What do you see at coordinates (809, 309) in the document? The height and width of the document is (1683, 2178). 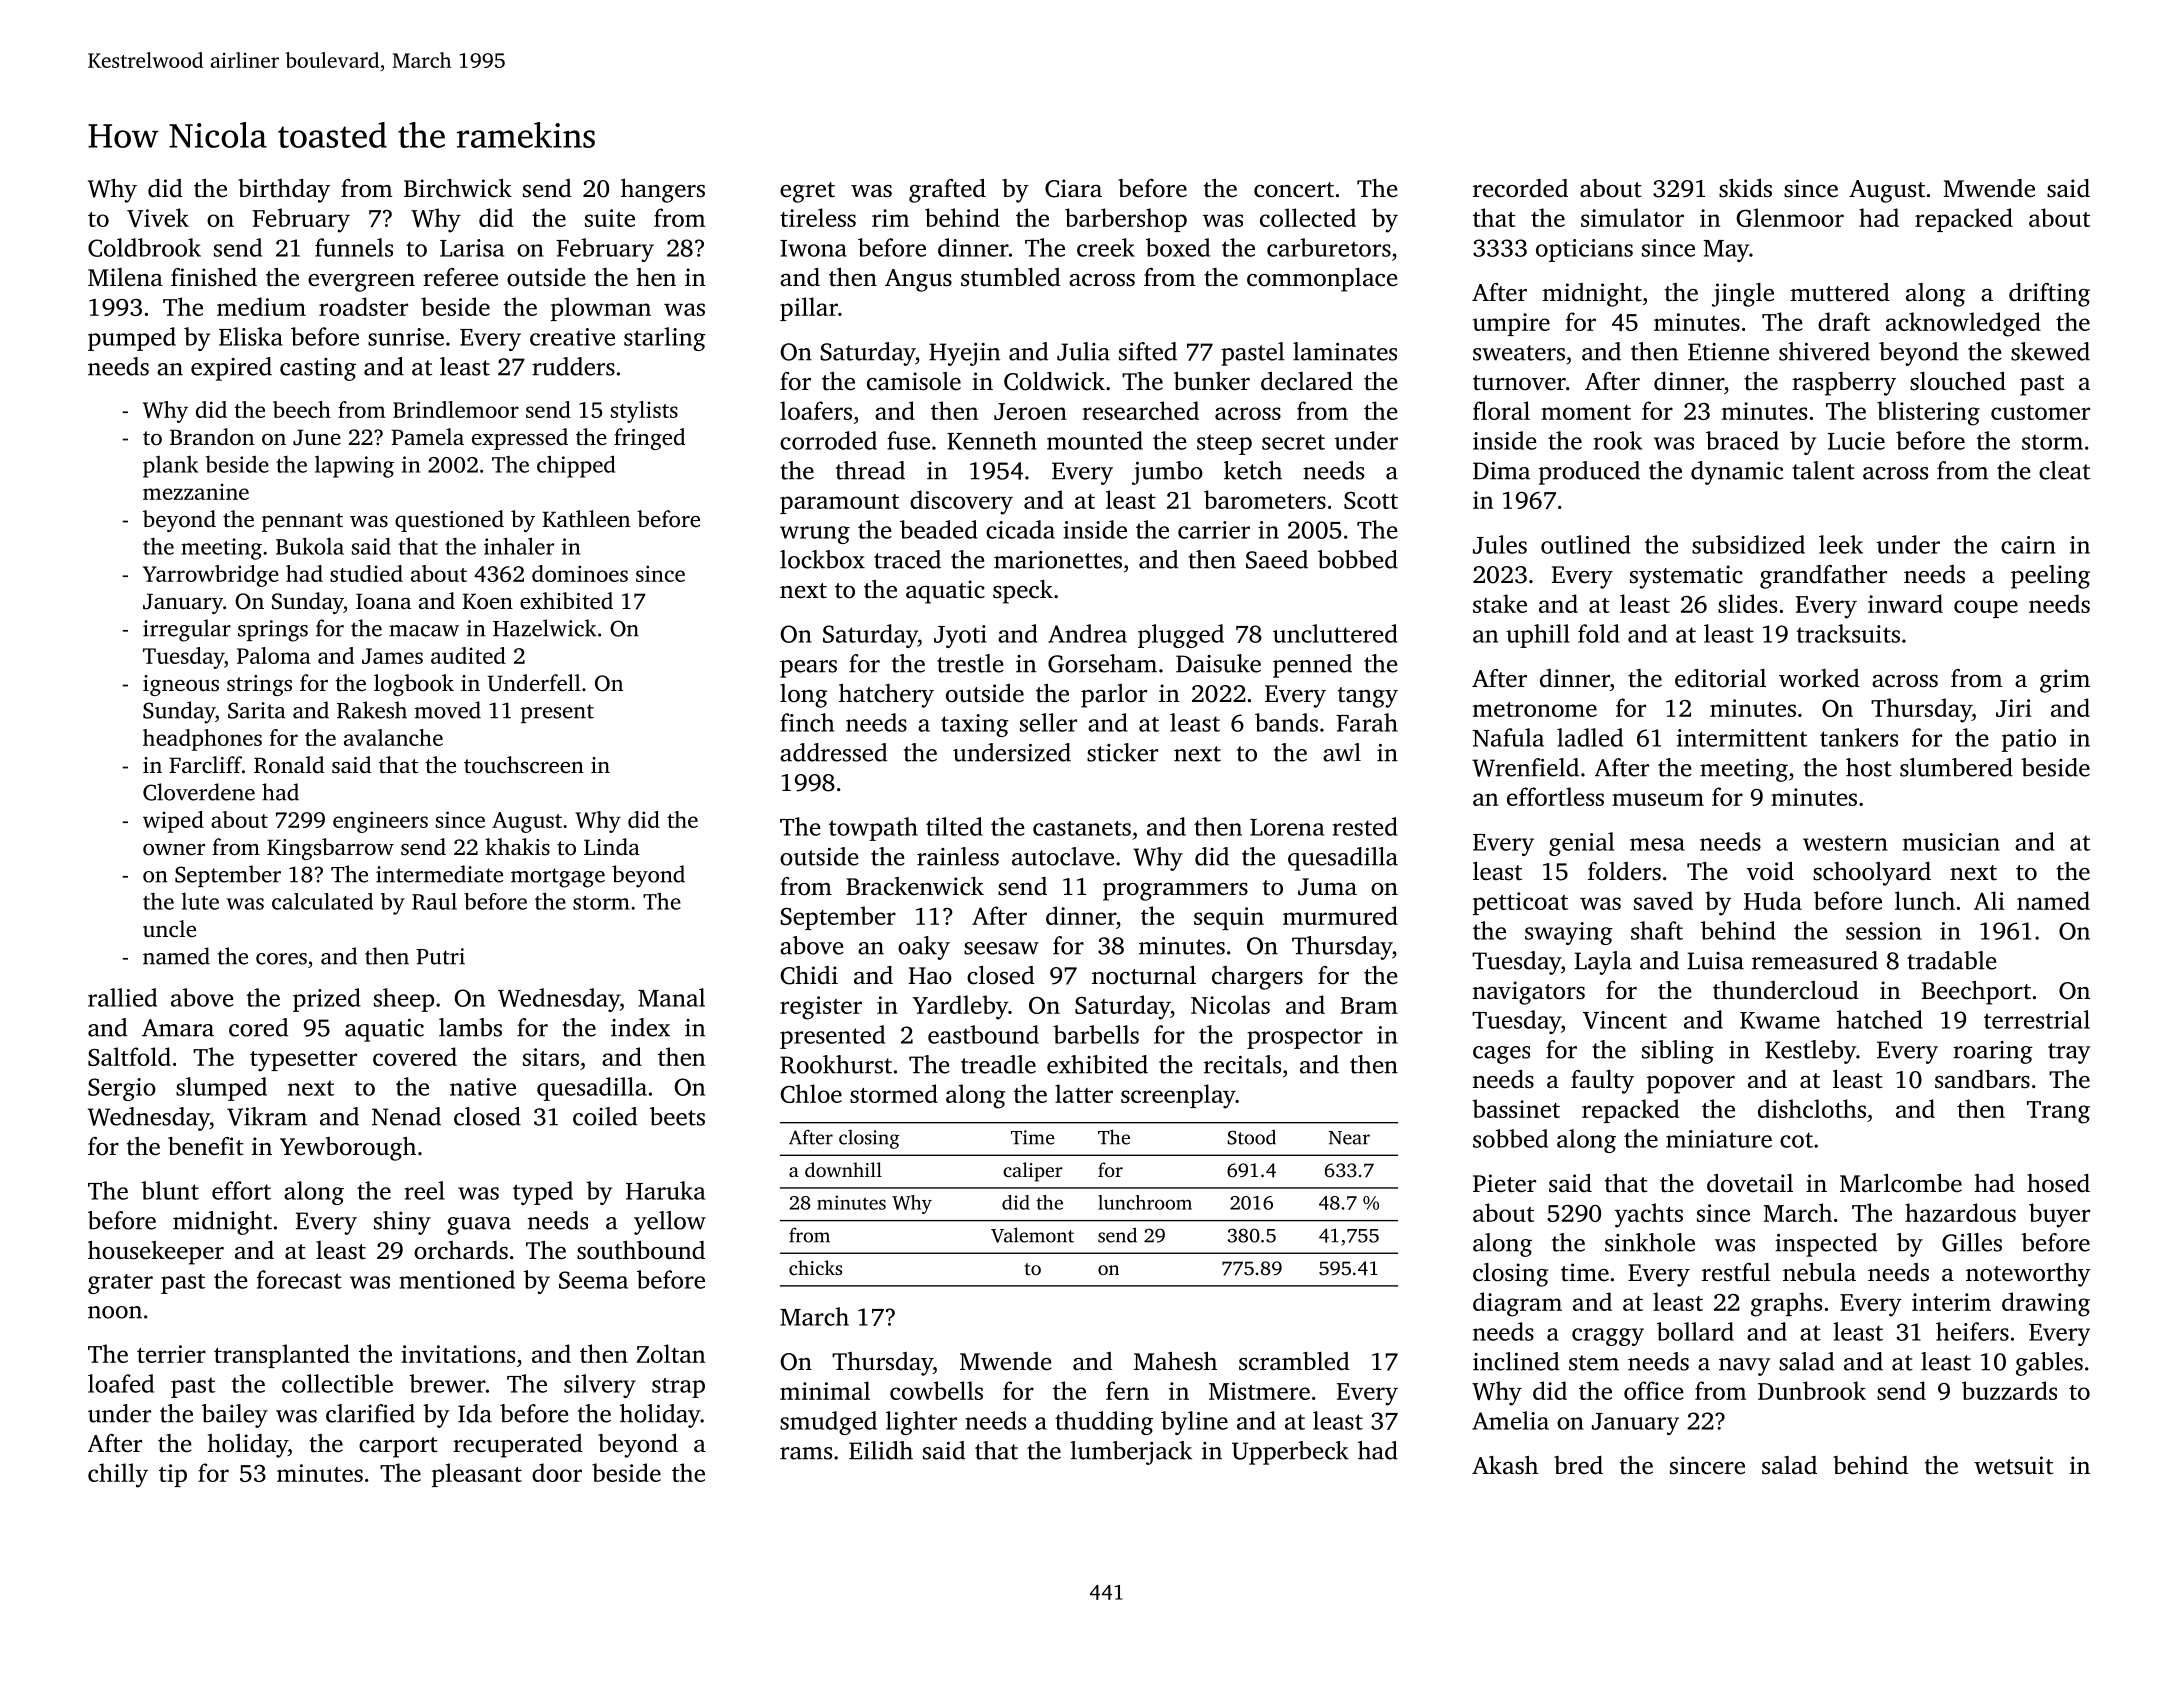 I see `pillar` at bounding box center [809, 309].
